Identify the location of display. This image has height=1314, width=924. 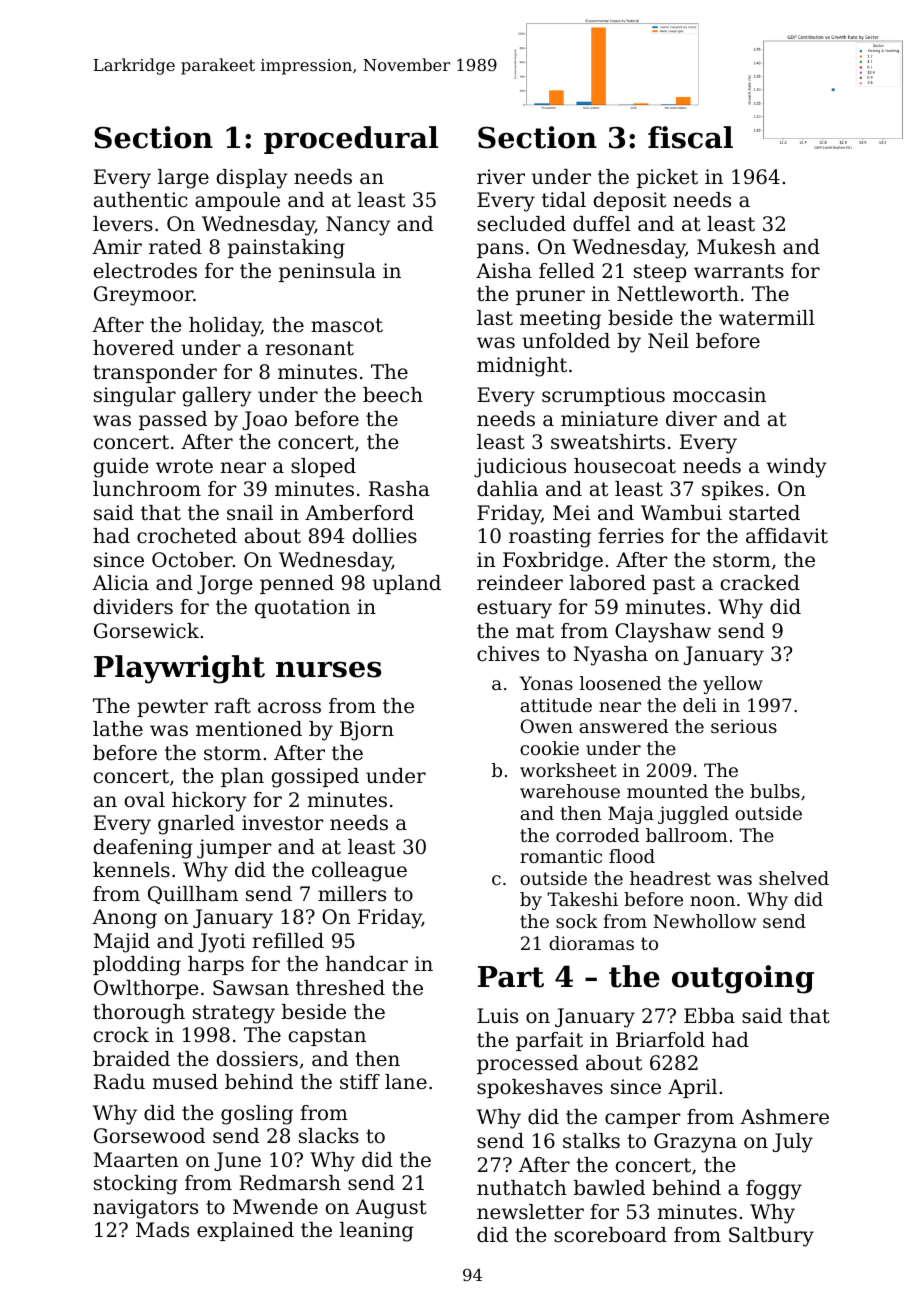
(252, 179).
